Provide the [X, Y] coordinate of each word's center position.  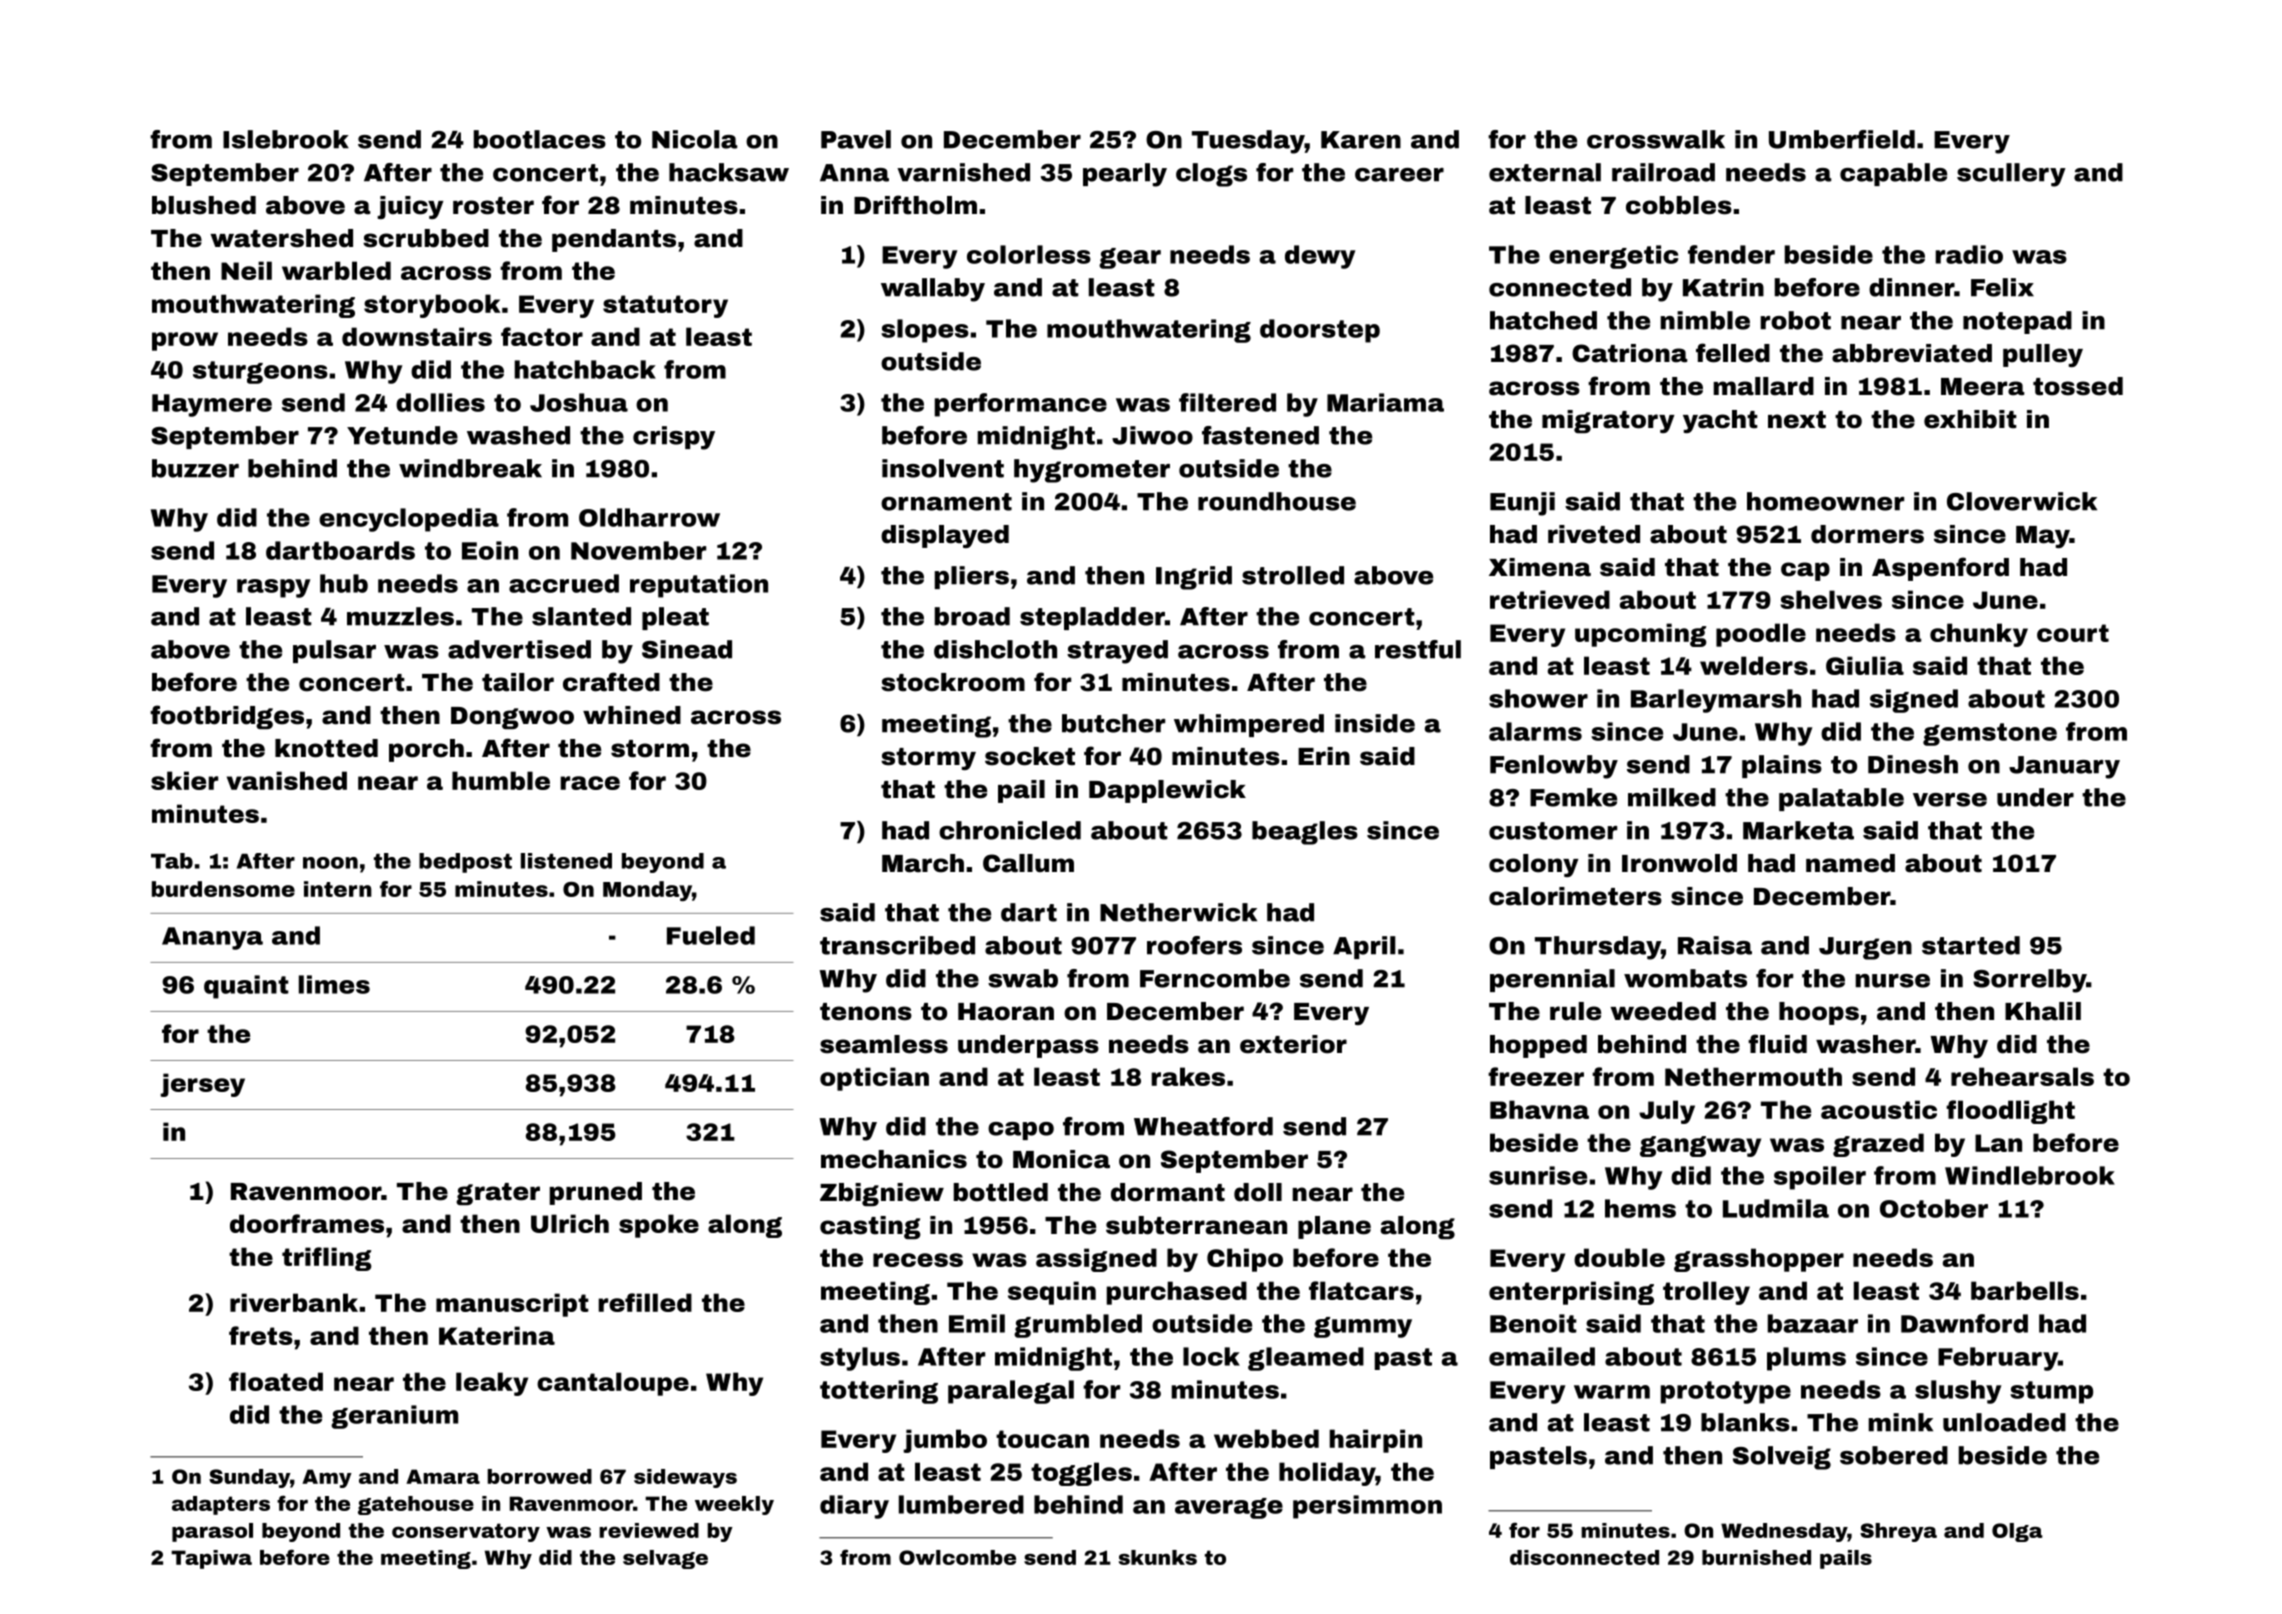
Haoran [1006, 1012]
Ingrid [1194, 578]
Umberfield [1842, 139]
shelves [1831, 599]
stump [2051, 1392]
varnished [963, 172]
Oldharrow [649, 517]
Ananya [212, 938]
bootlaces [540, 139]
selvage [665, 1559]
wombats [1685, 978]
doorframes [307, 1223]
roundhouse [1277, 501]
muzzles [400, 616]
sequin [1052, 1293]
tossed [2078, 386]
